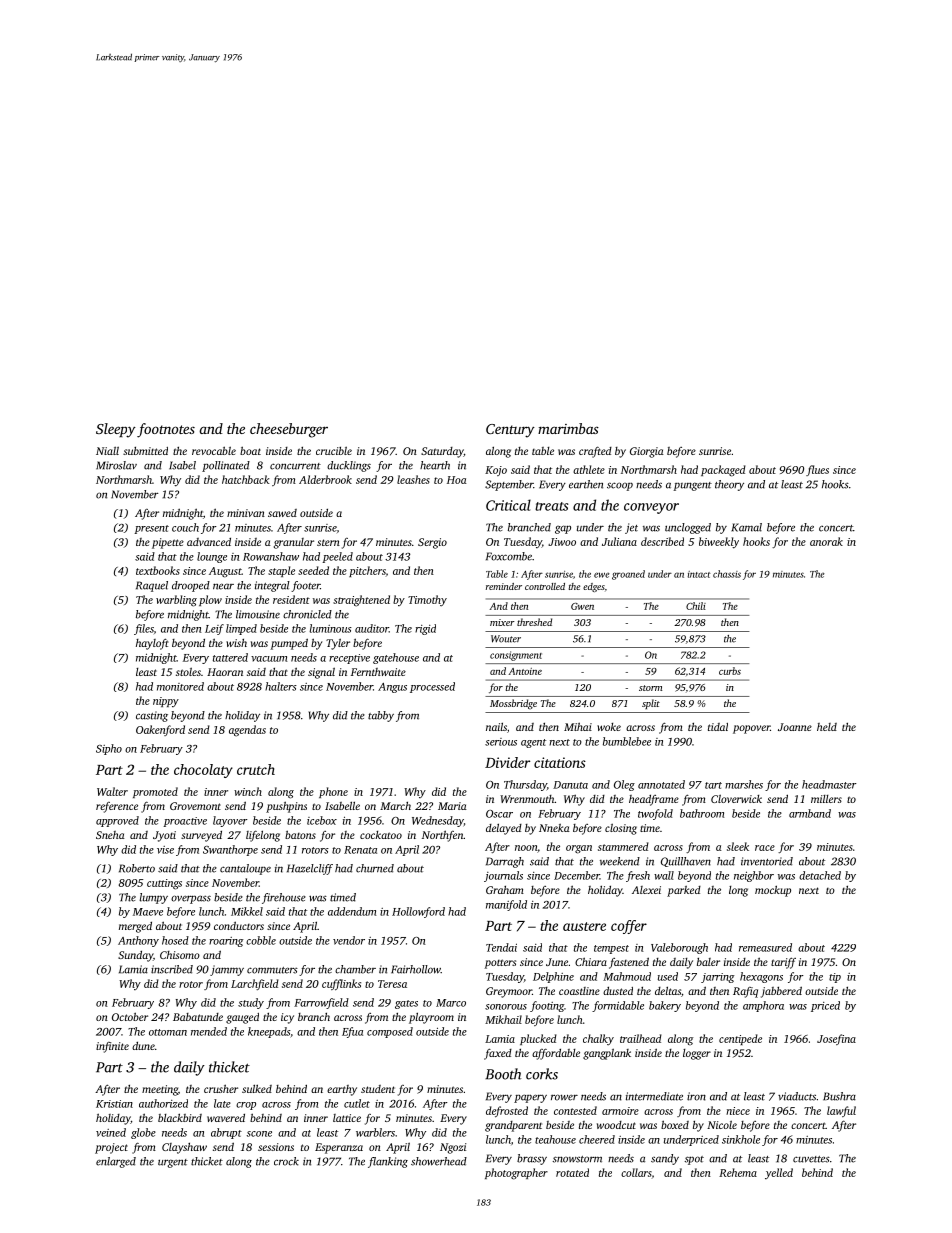 This document has width=952, height=1233. What do you see at coordinates (829, 784) in the document?
I see `headmaster` at bounding box center [829, 784].
